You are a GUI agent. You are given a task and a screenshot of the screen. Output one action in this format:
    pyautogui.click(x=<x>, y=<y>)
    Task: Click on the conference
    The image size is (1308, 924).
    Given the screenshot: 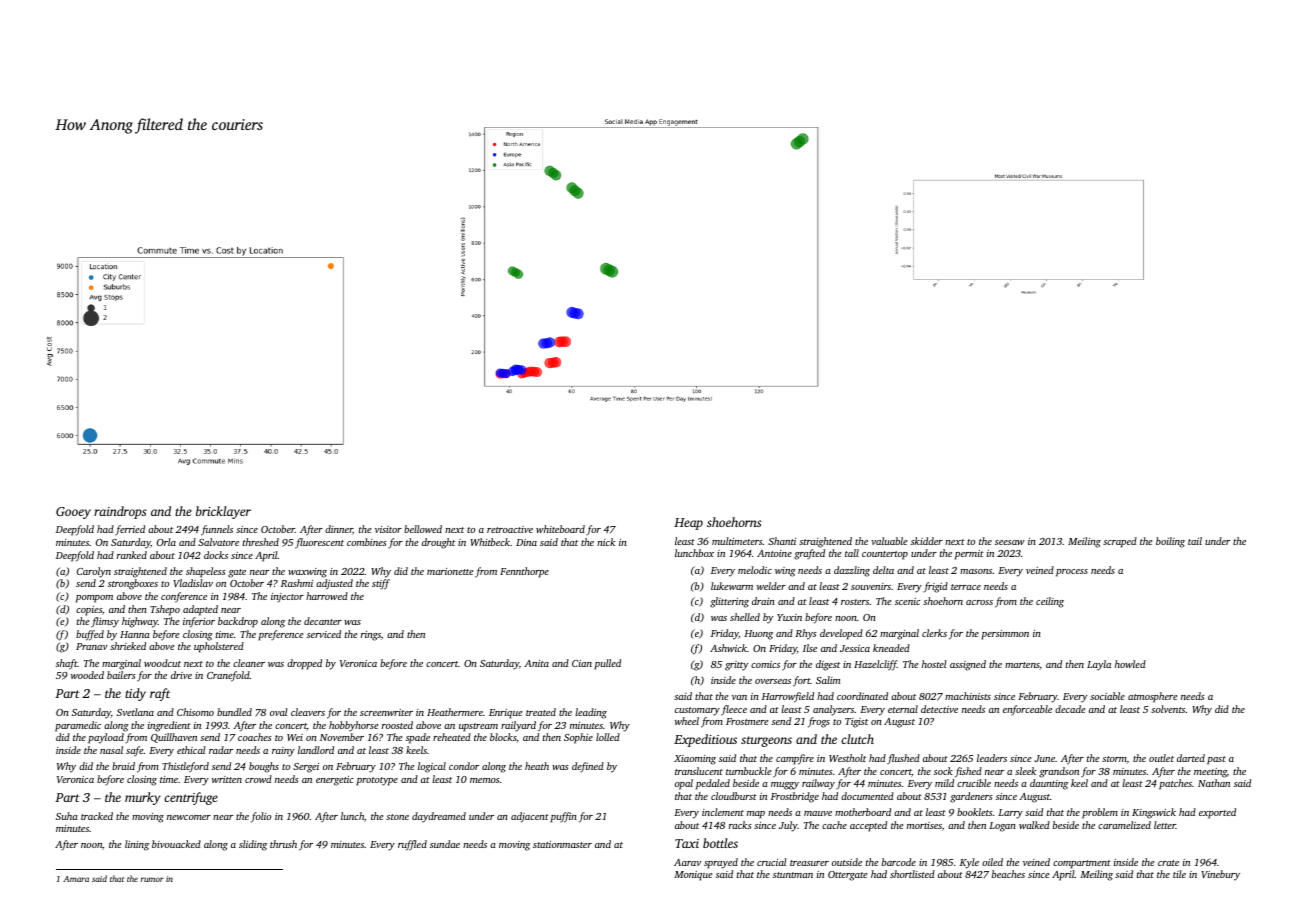 What is the action you would take?
    pyautogui.click(x=184, y=597)
